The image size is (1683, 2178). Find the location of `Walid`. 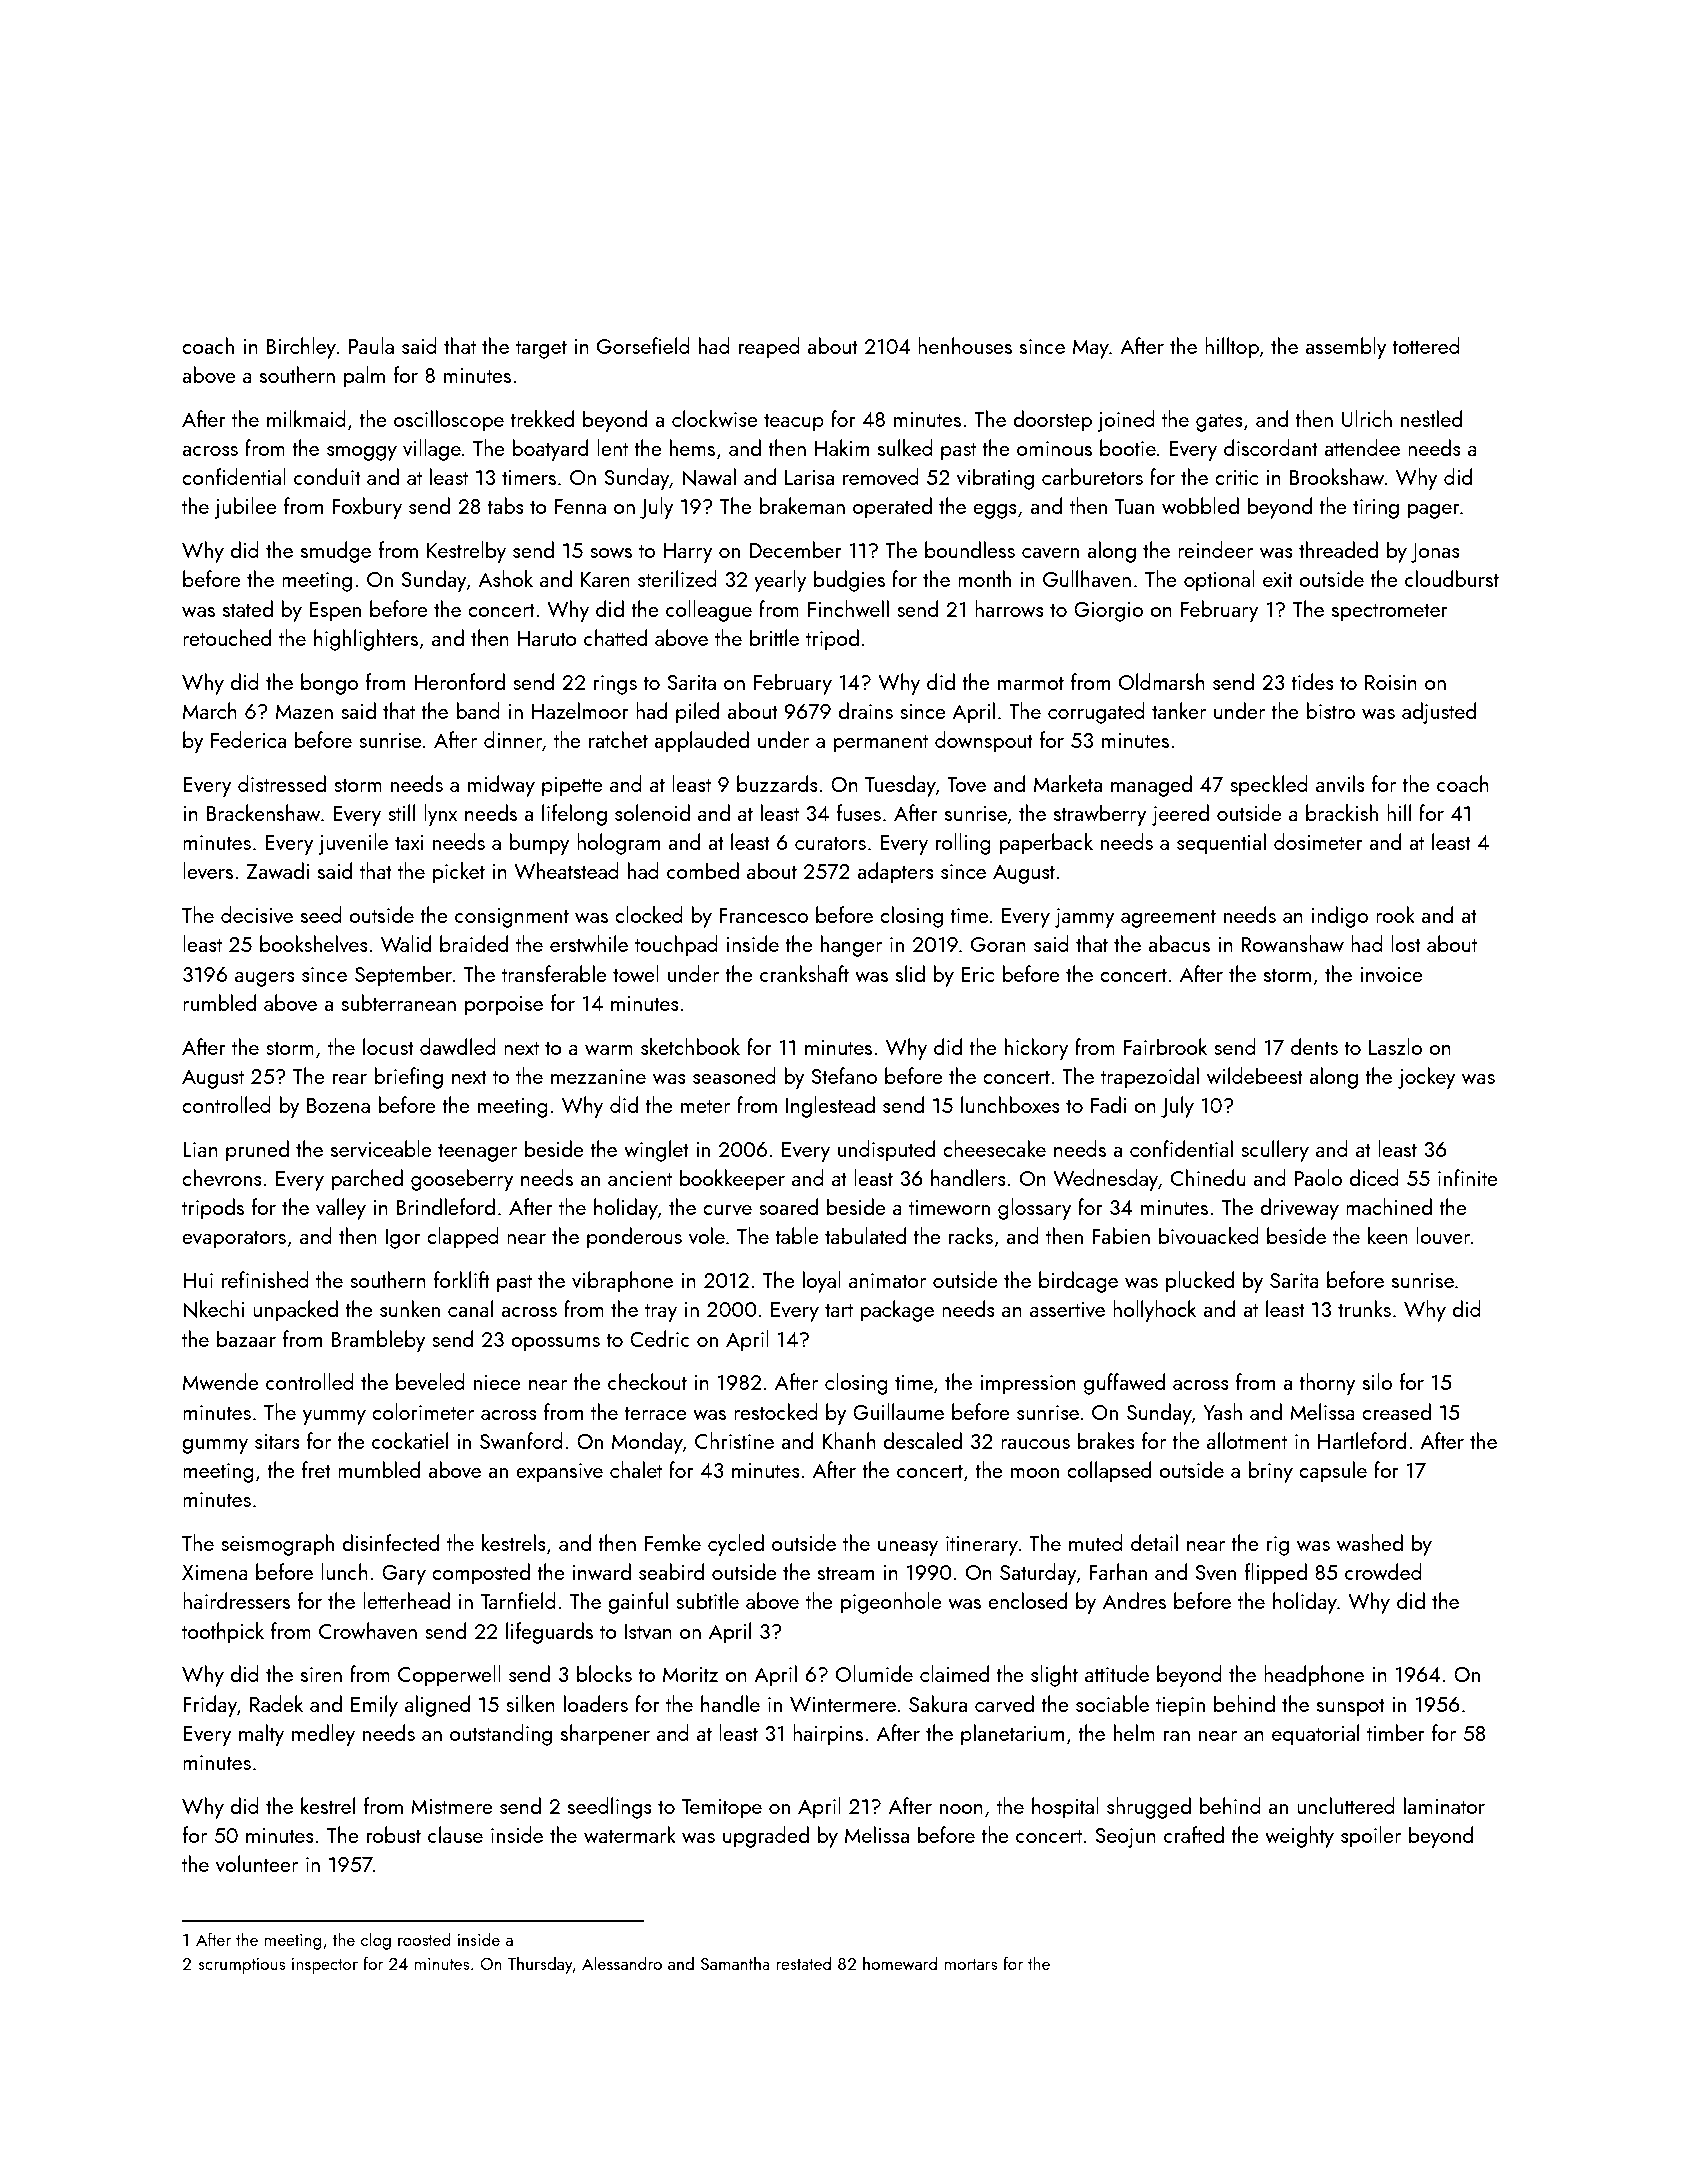

Walid is located at coordinates (406, 943).
